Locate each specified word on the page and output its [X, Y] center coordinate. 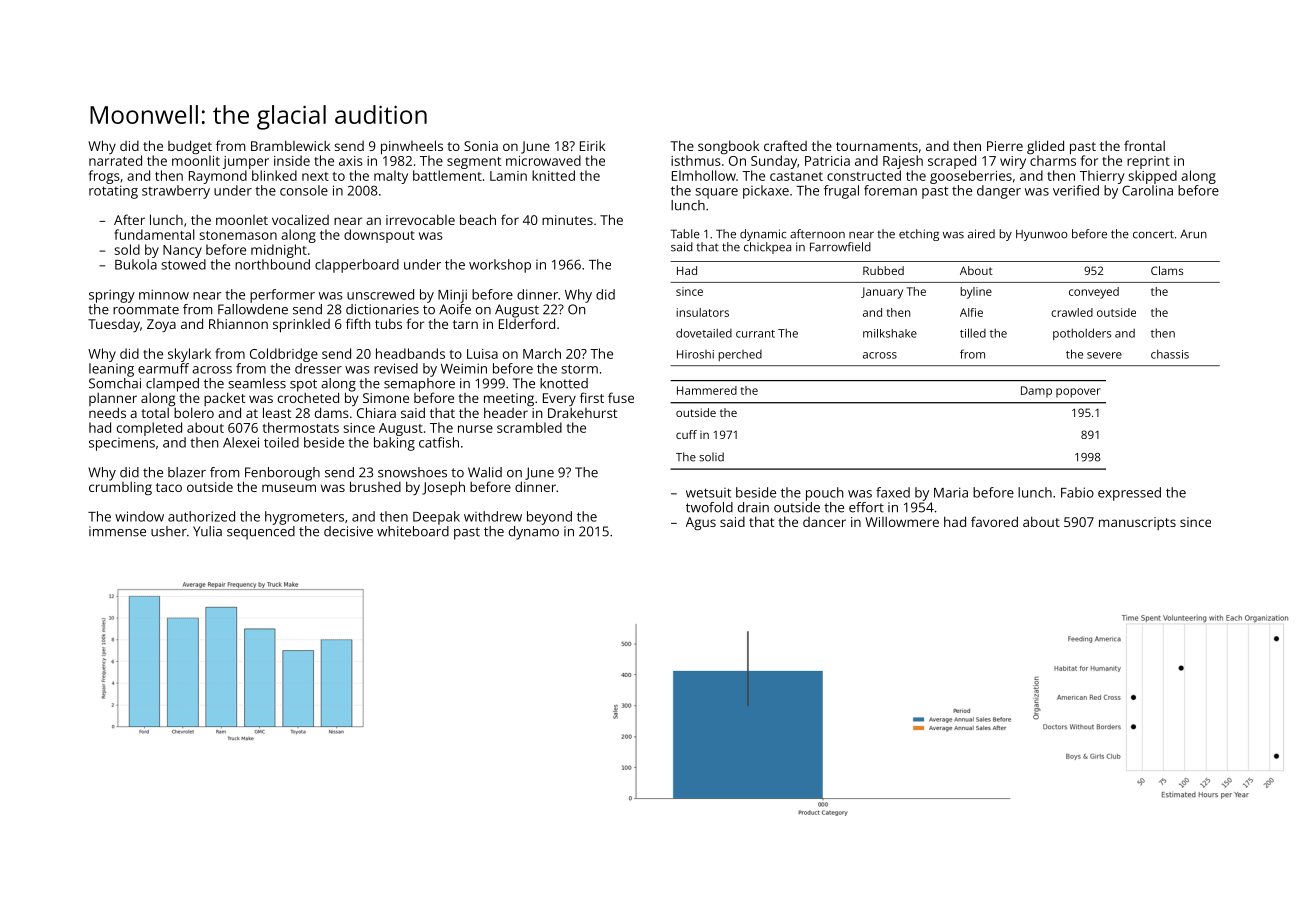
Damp [1036, 392]
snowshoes [412, 472]
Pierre [1005, 146]
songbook [728, 147]
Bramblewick [290, 145]
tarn [465, 324]
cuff [686, 434]
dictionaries [382, 309]
